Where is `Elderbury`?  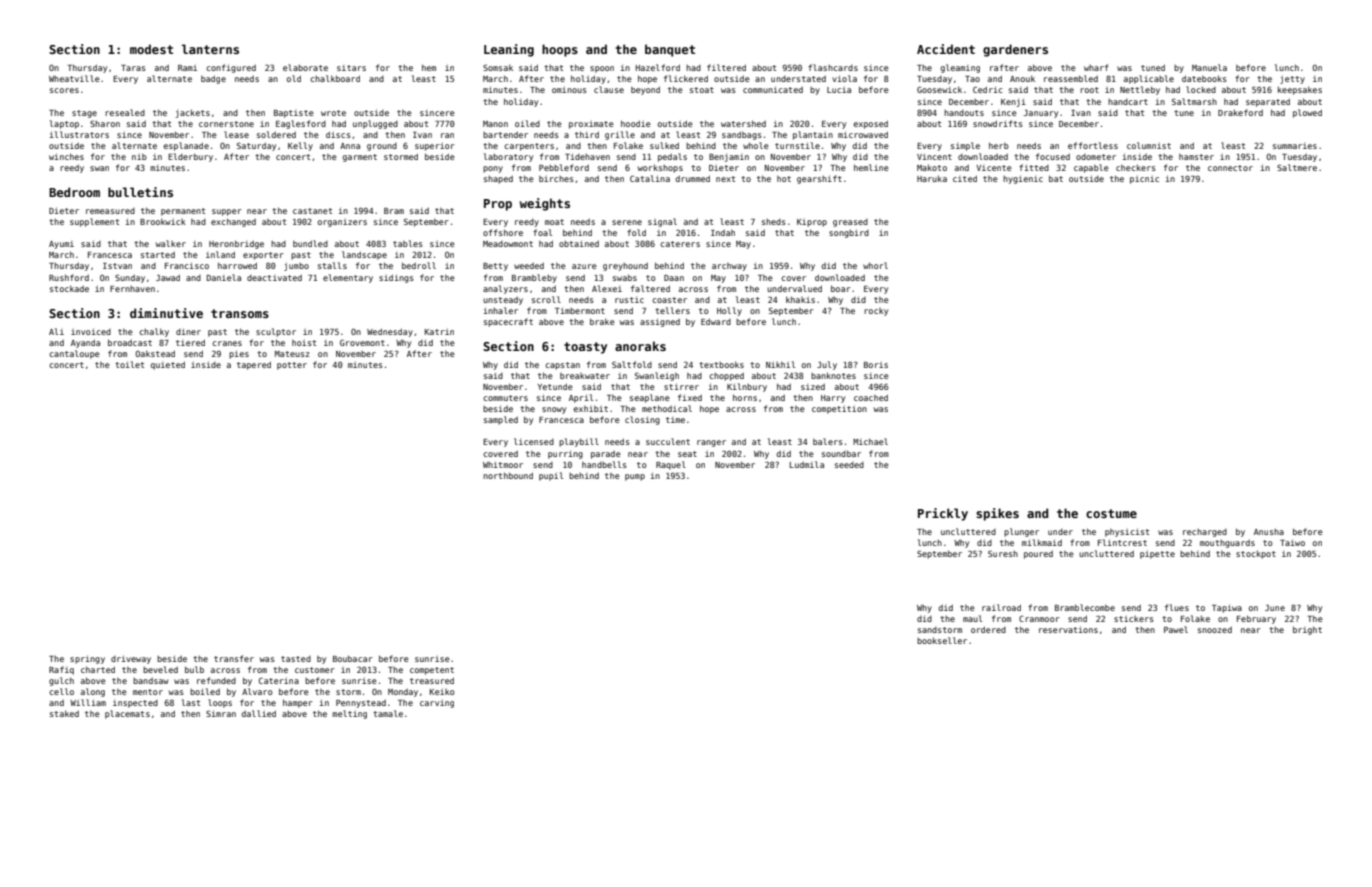
Elderbury is located at coordinates (190, 157).
